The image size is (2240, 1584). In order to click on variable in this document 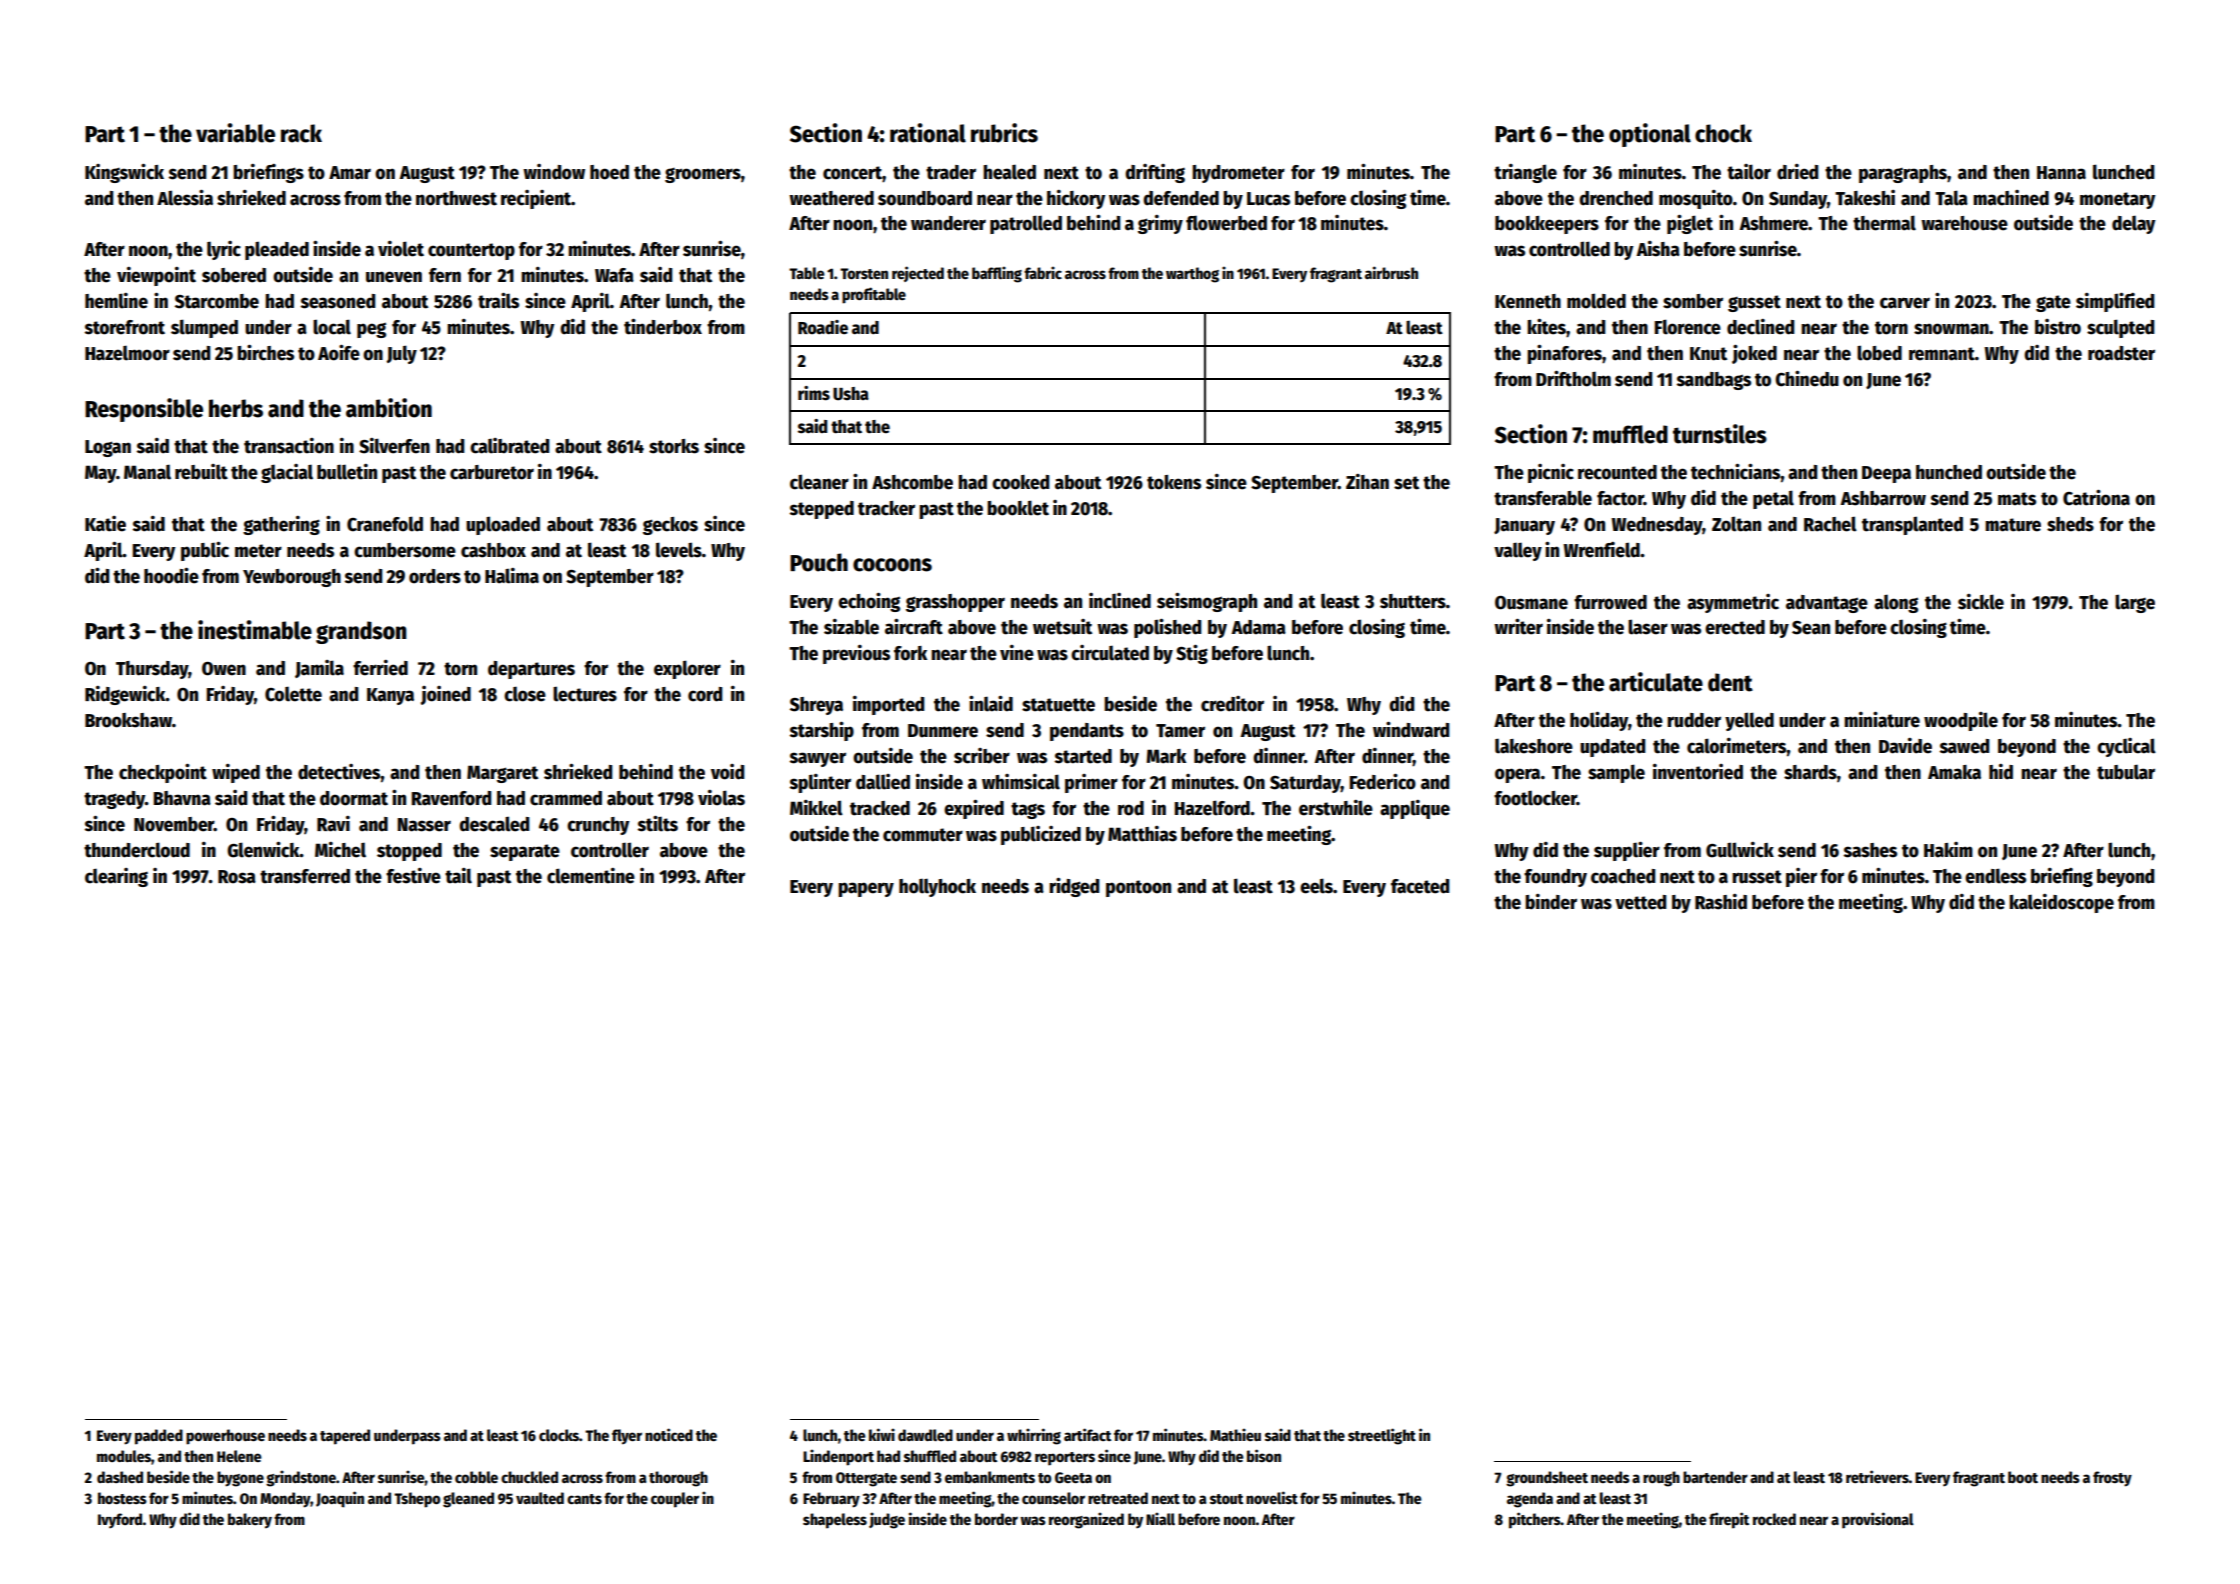, I will do `click(235, 133)`.
